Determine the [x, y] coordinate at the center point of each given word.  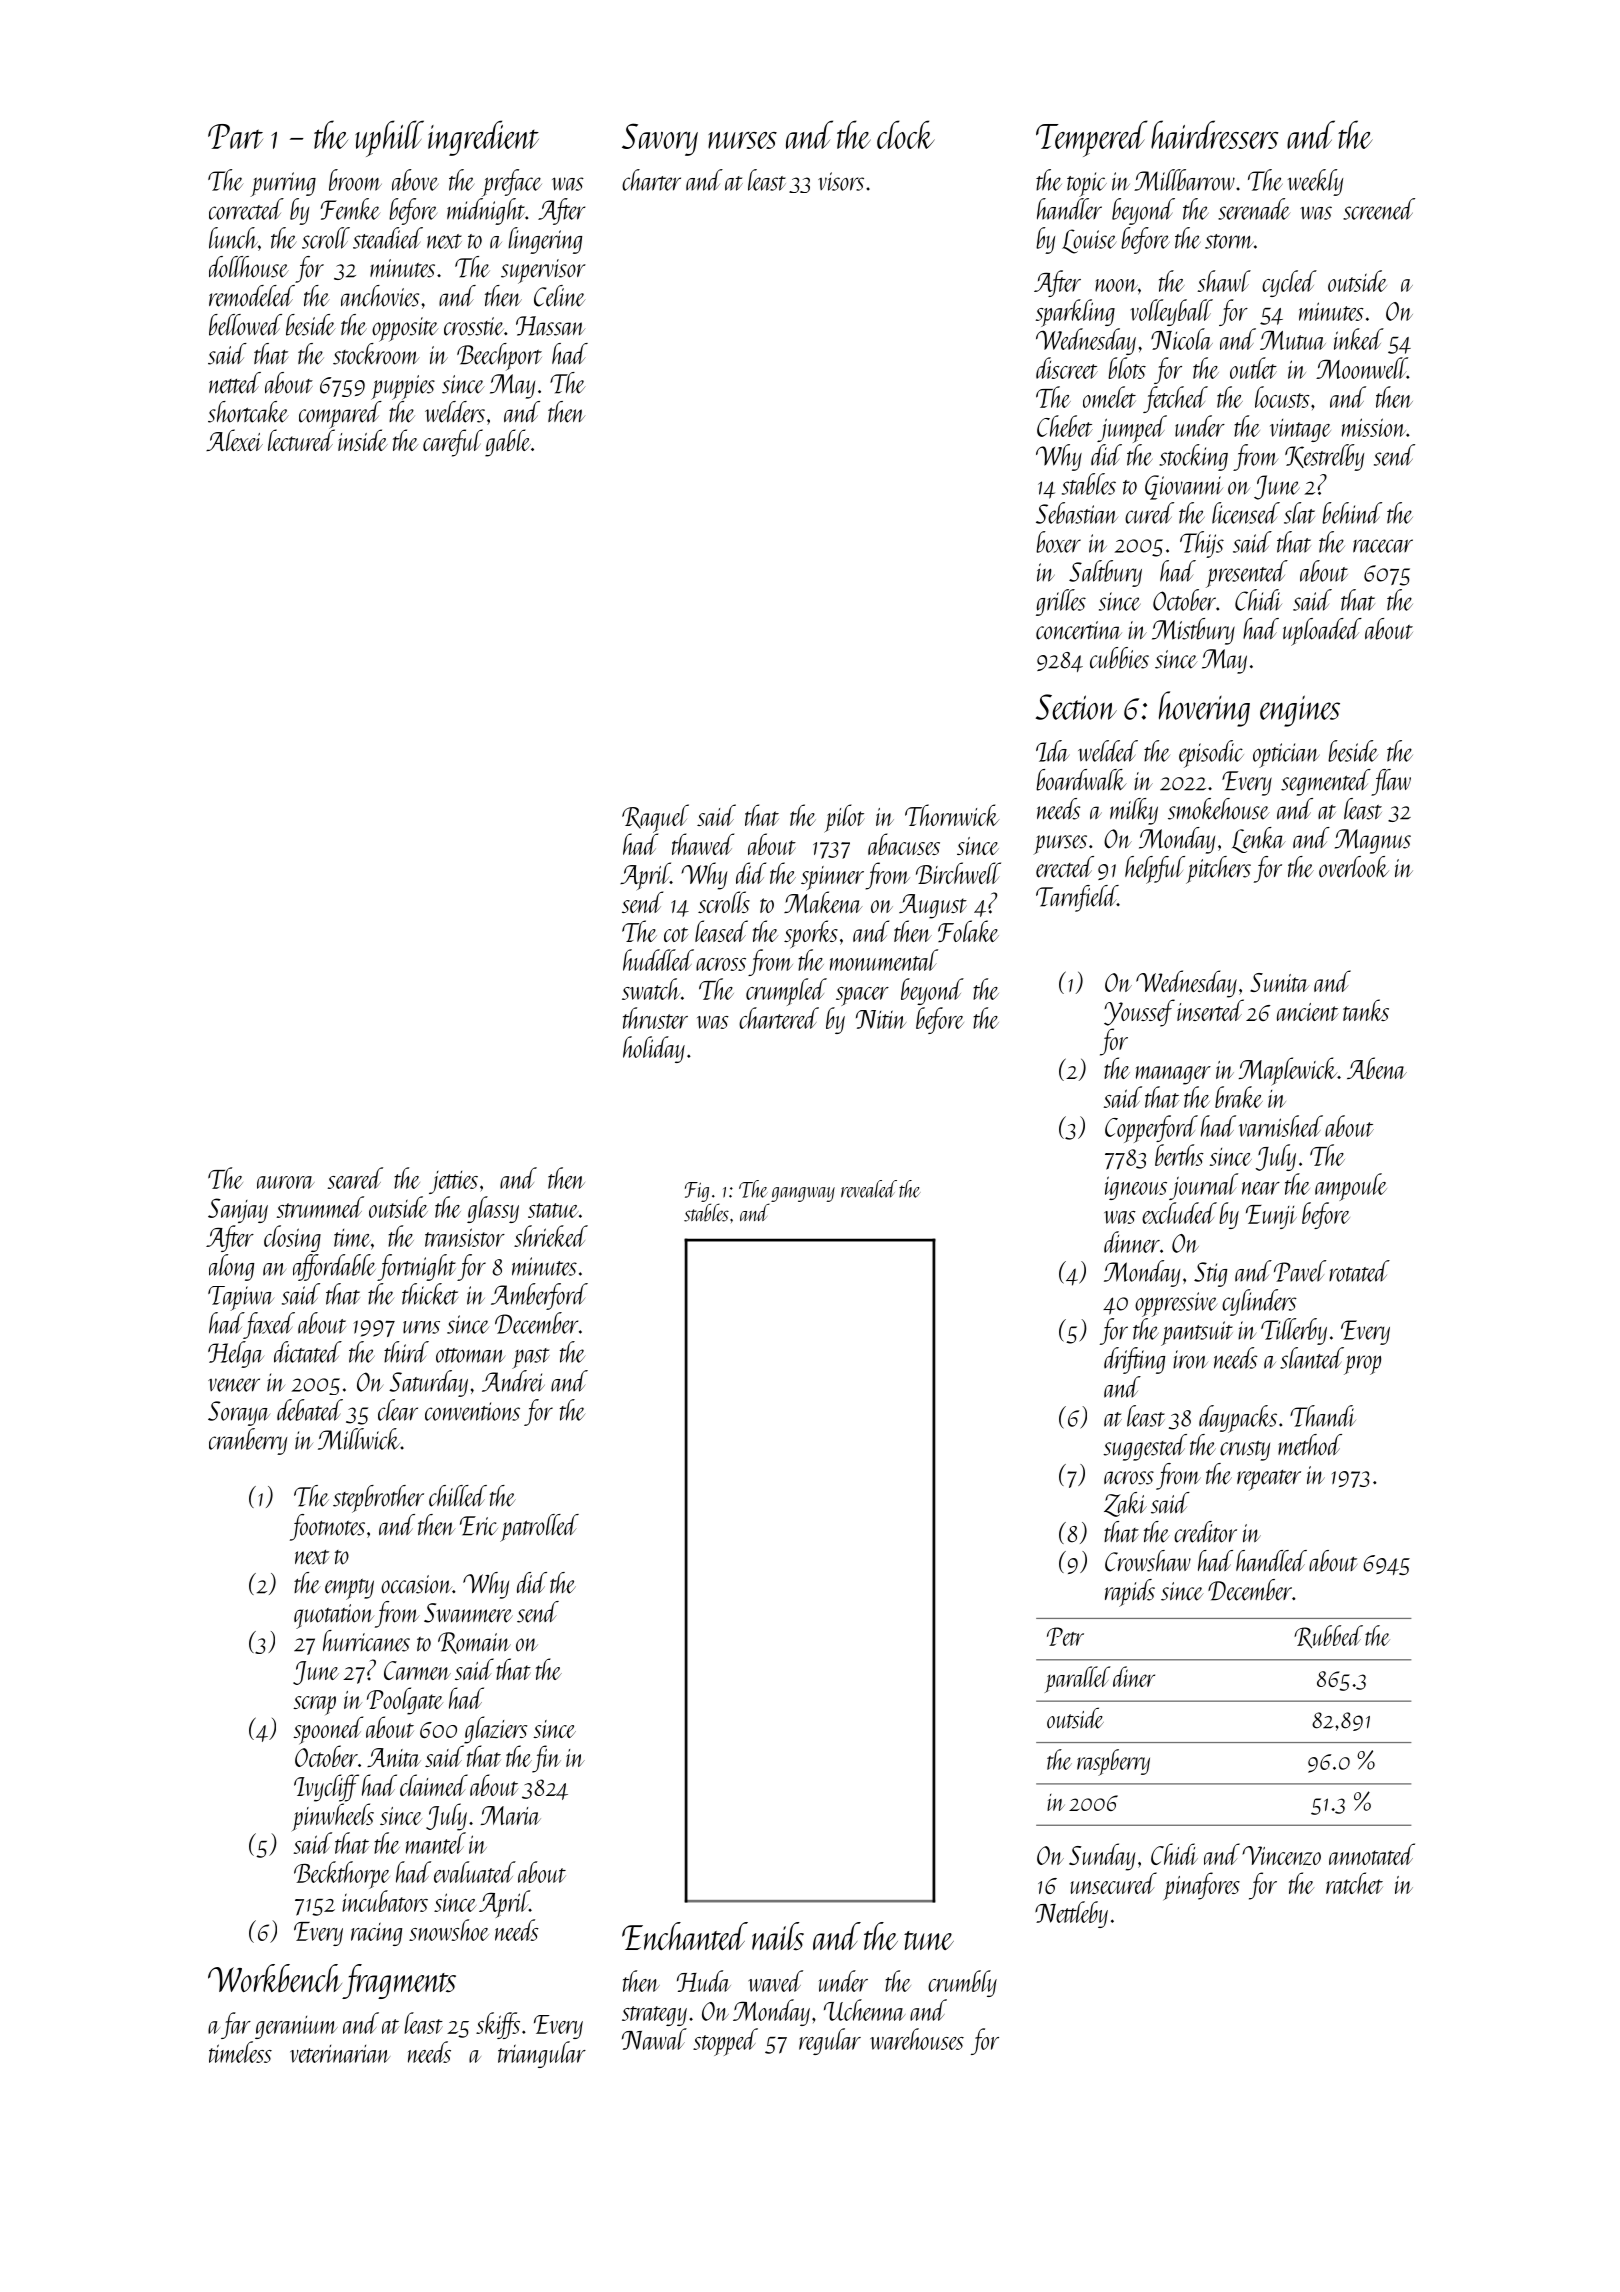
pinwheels [333, 1817]
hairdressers [1215, 134]
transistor [465, 1237]
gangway [803, 1194]
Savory [660, 139]
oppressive [1176, 1304]
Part [235, 136]
